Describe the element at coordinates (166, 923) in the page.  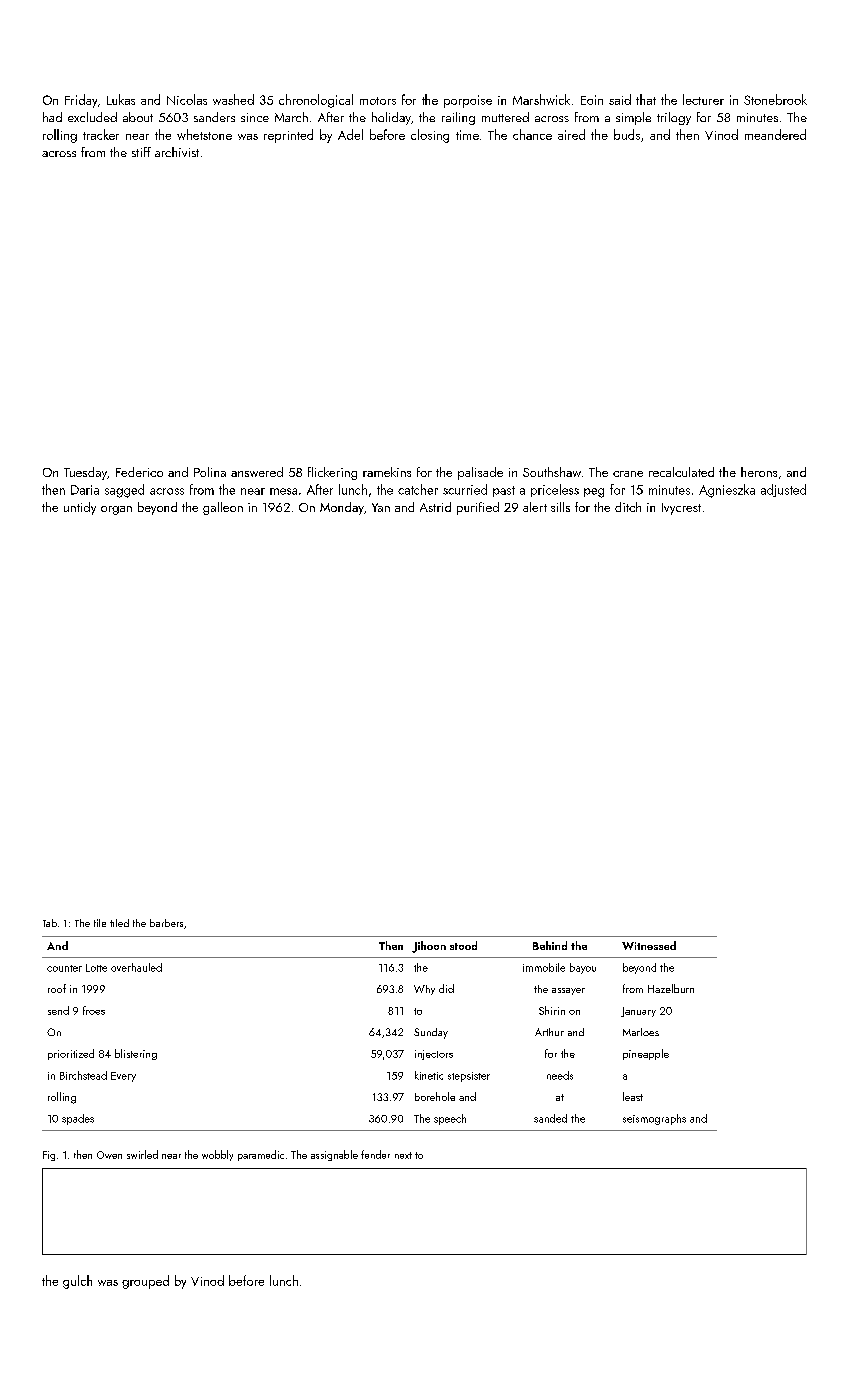
I see `barbers` at that location.
